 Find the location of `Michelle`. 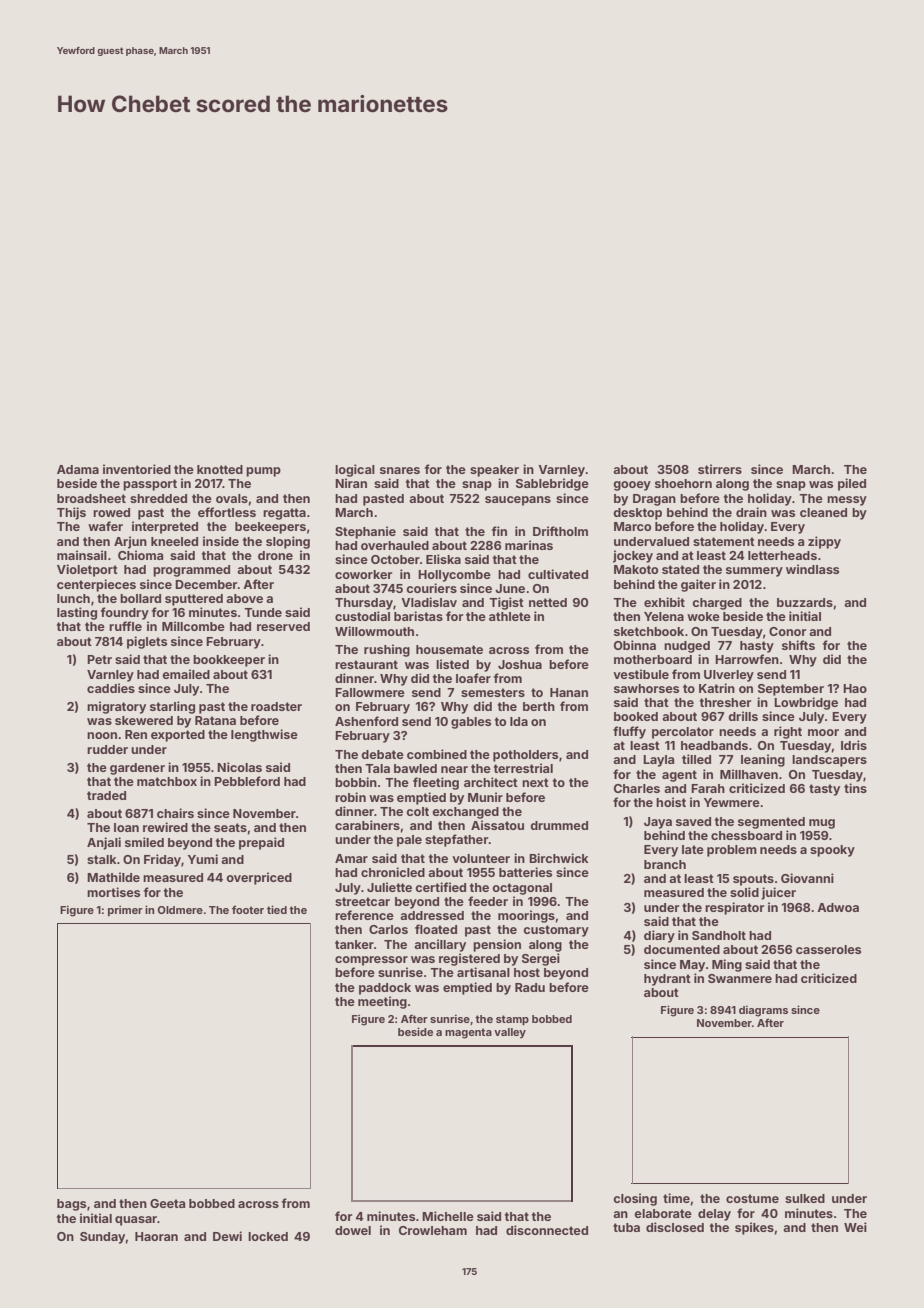

Michelle is located at coordinates (448, 1216).
